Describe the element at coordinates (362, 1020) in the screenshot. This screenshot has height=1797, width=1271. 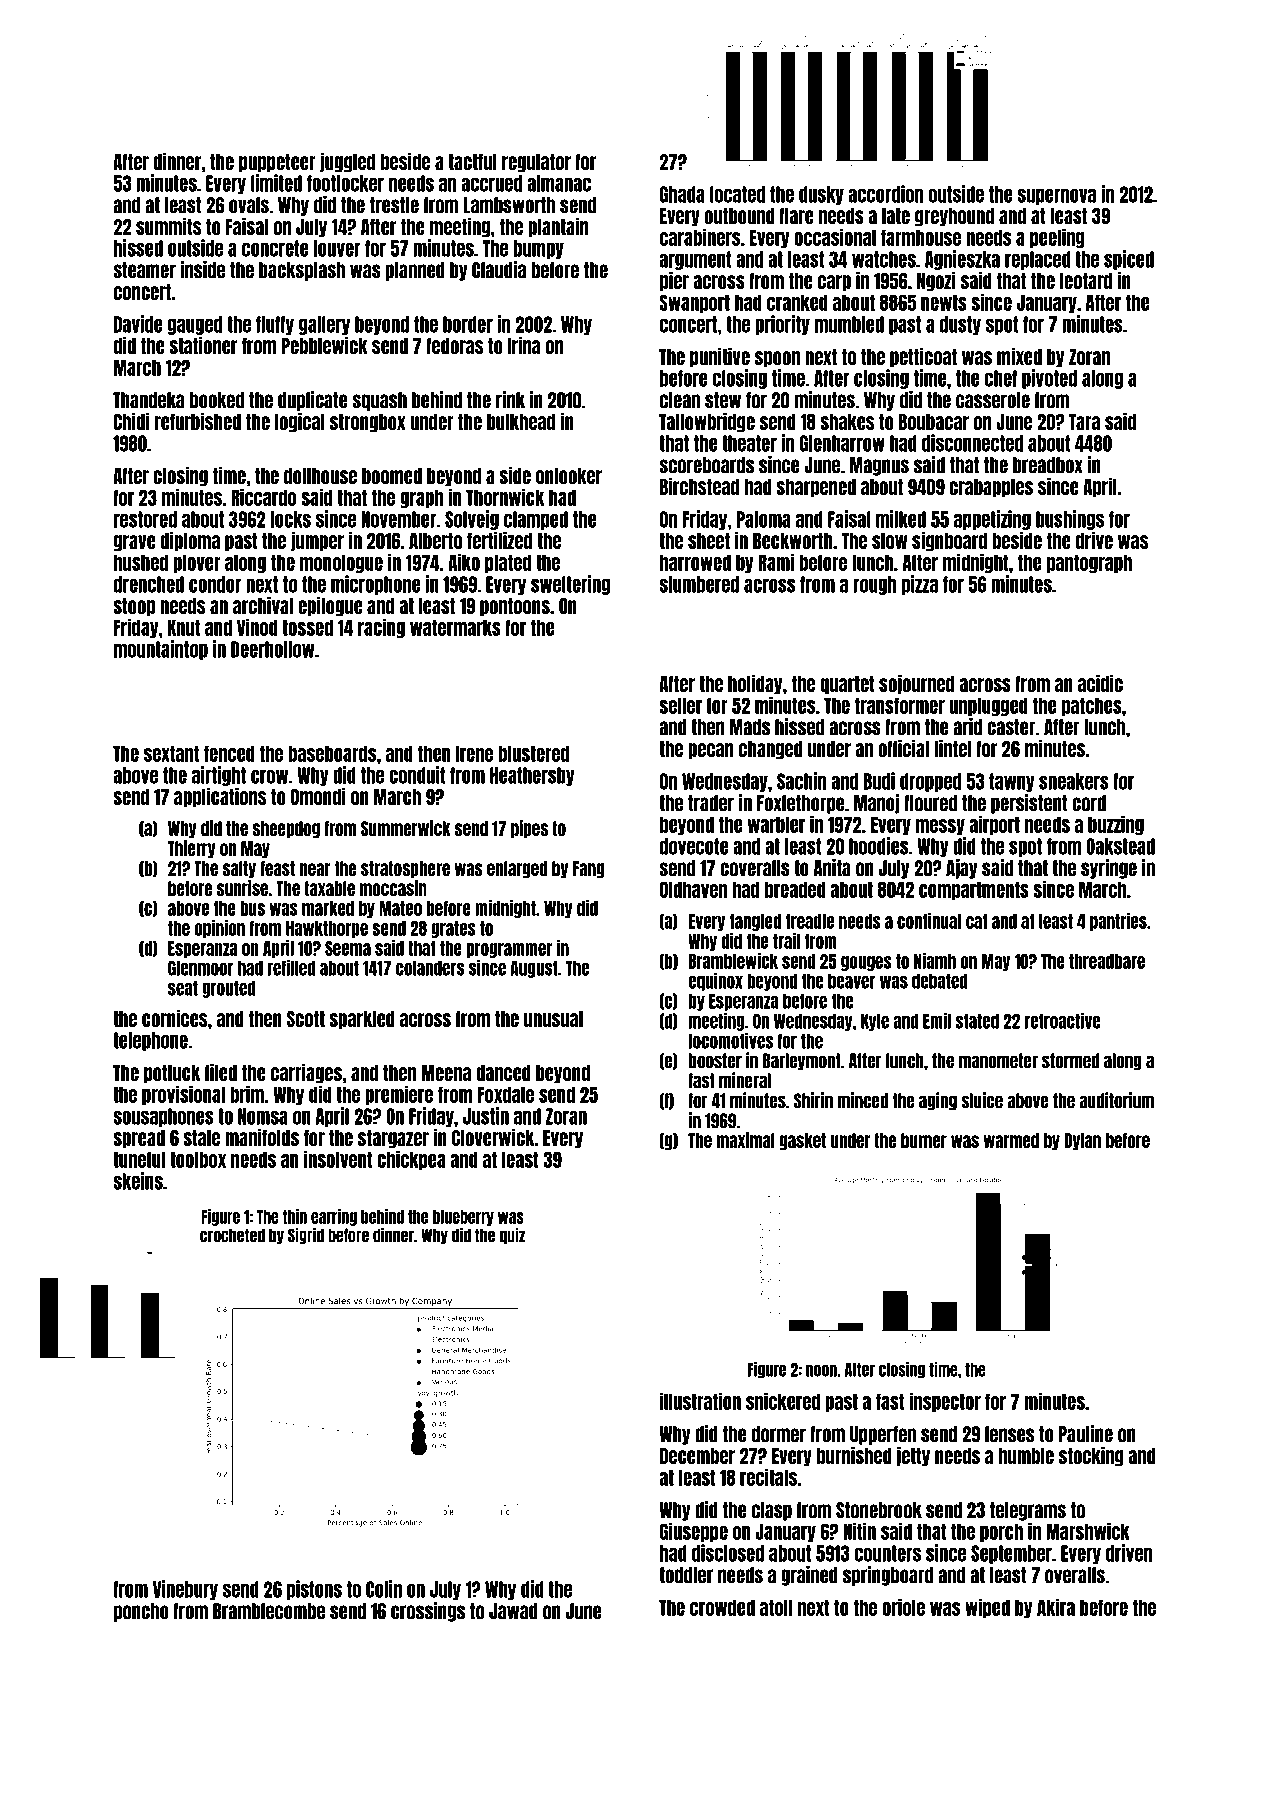
I see `sparkled` at that location.
